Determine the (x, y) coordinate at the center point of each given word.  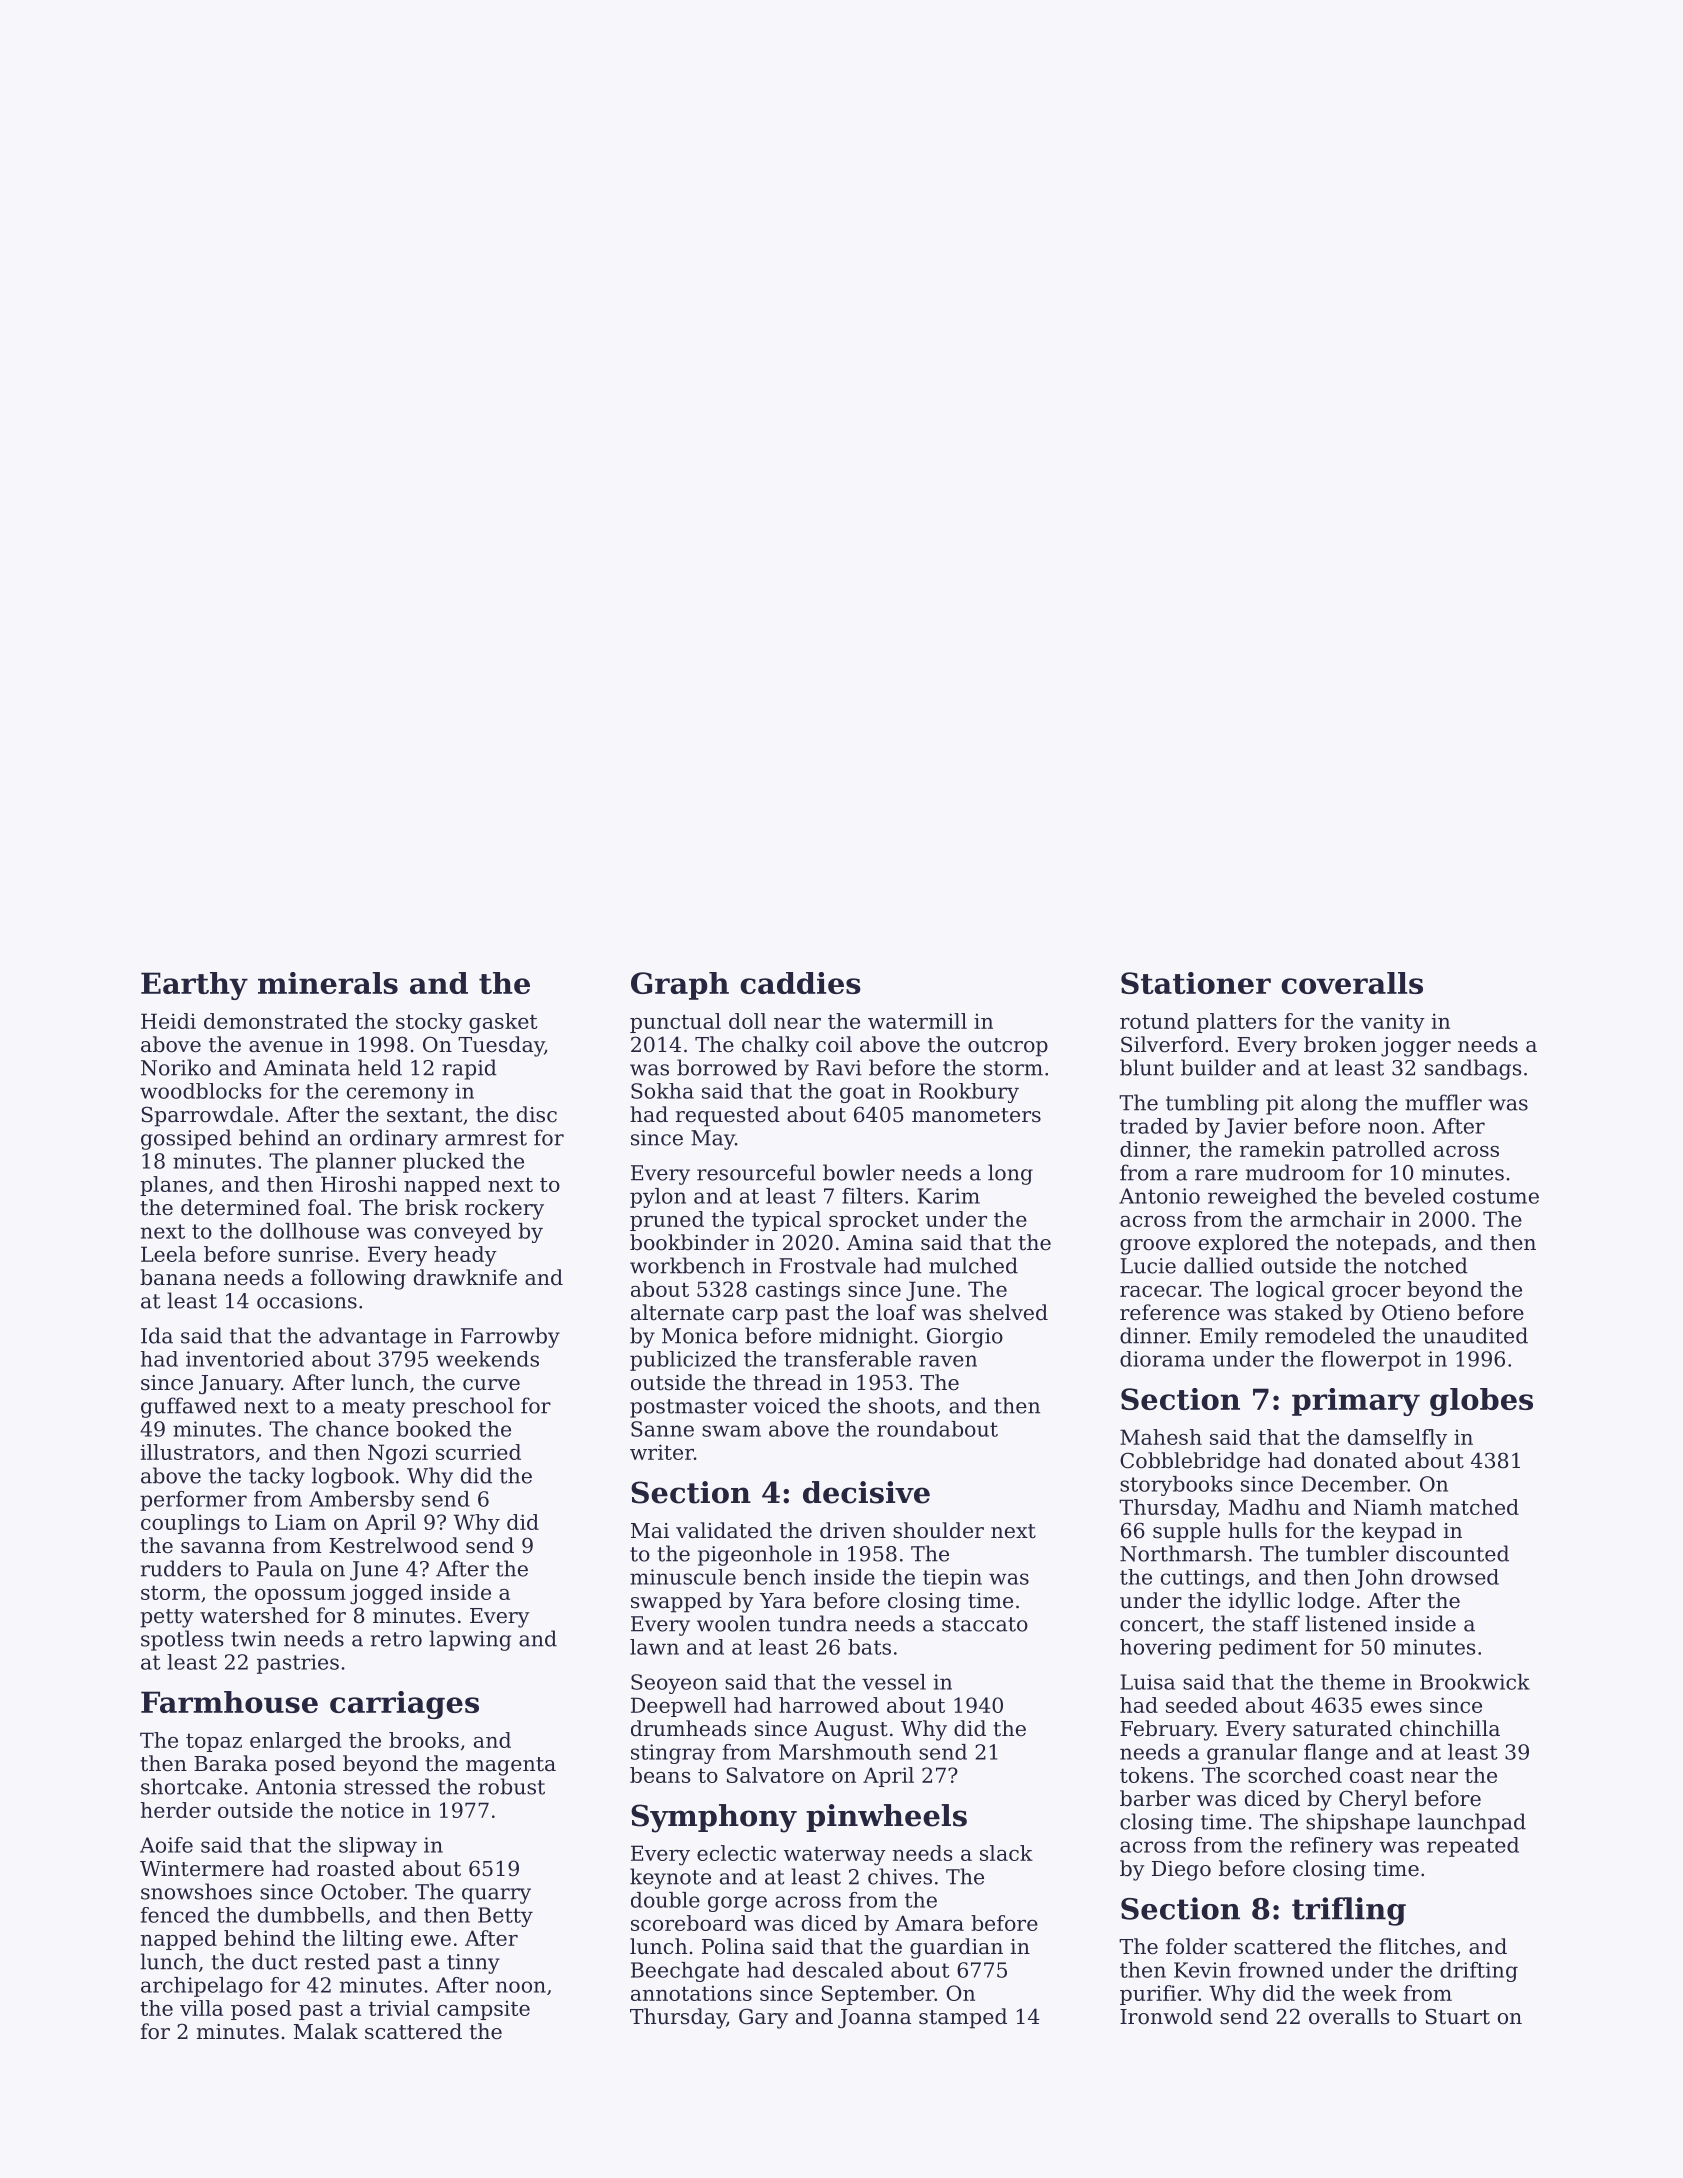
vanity (1392, 1023)
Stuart (1458, 2016)
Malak (326, 2031)
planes (173, 1186)
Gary (763, 2018)
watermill (917, 1021)
